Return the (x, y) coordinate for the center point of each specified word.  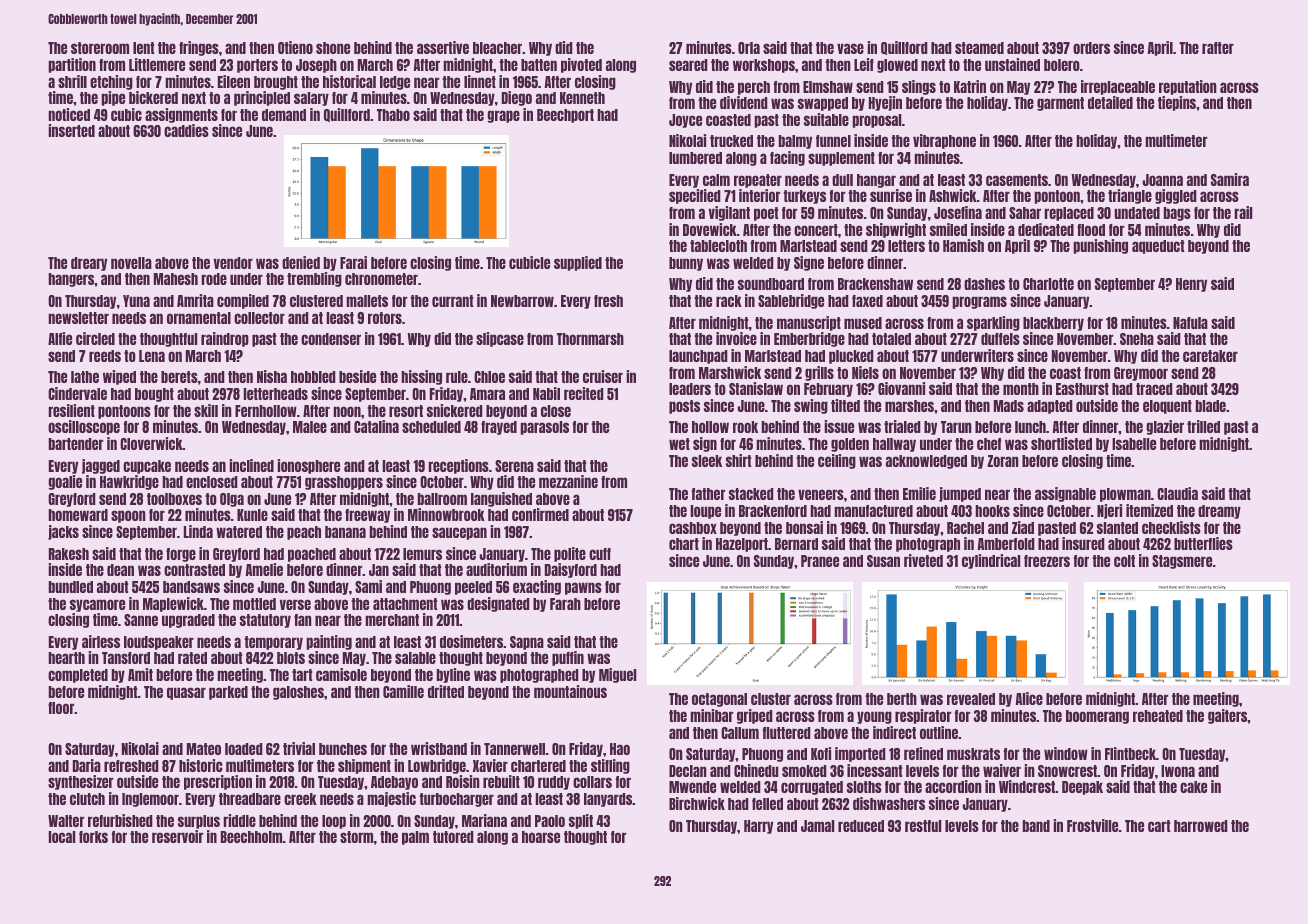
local (61, 837)
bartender (76, 444)
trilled (1203, 426)
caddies (186, 130)
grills (819, 373)
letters (906, 246)
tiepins (1177, 103)
